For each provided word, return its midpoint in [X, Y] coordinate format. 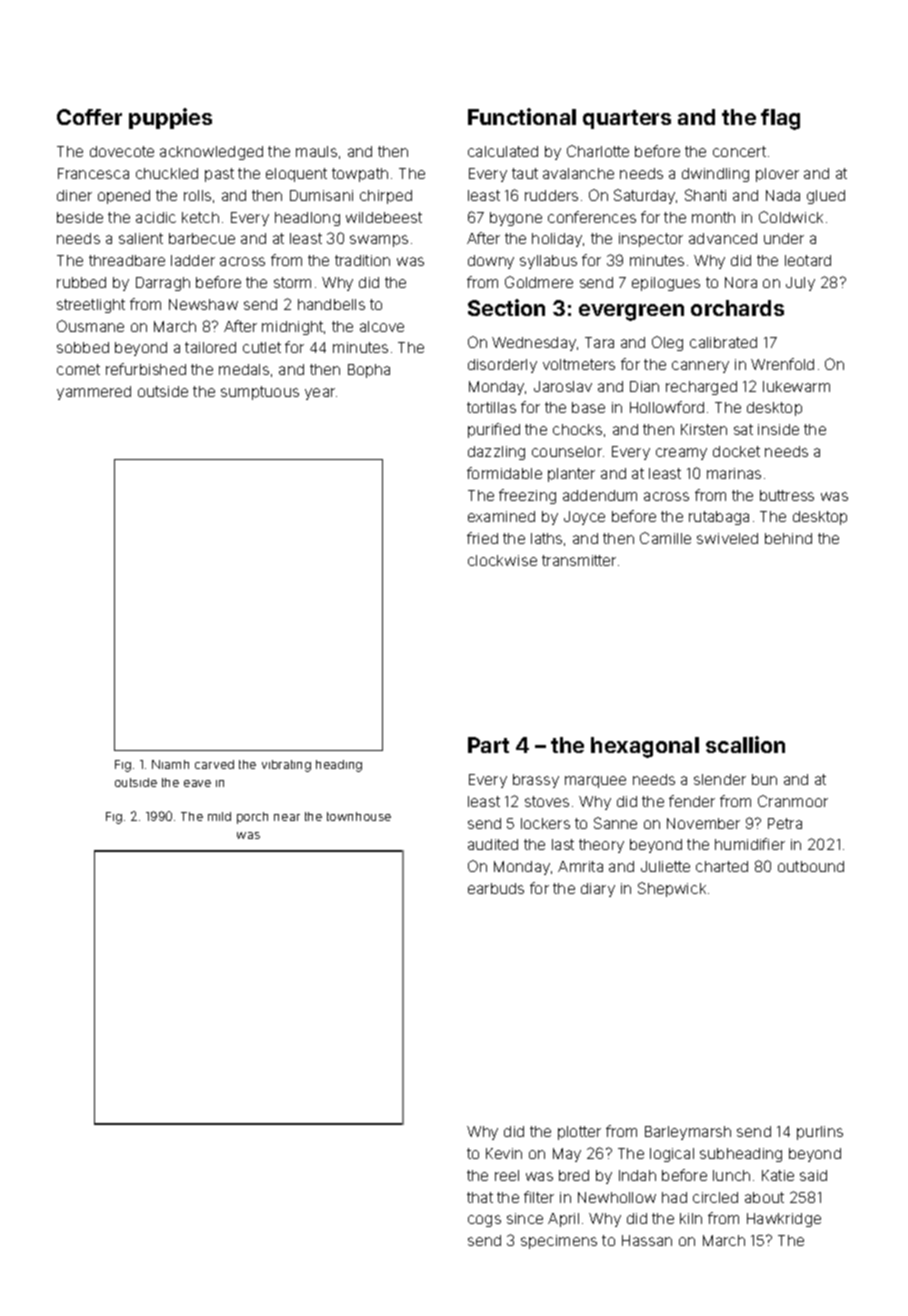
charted [722, 866]
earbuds [496, 888]
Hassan [647, 1240]
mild [219, 816]
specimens [559, 1242]
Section [506, 307]
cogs [484, 1221]
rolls [197, 195]
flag [780, 119]
